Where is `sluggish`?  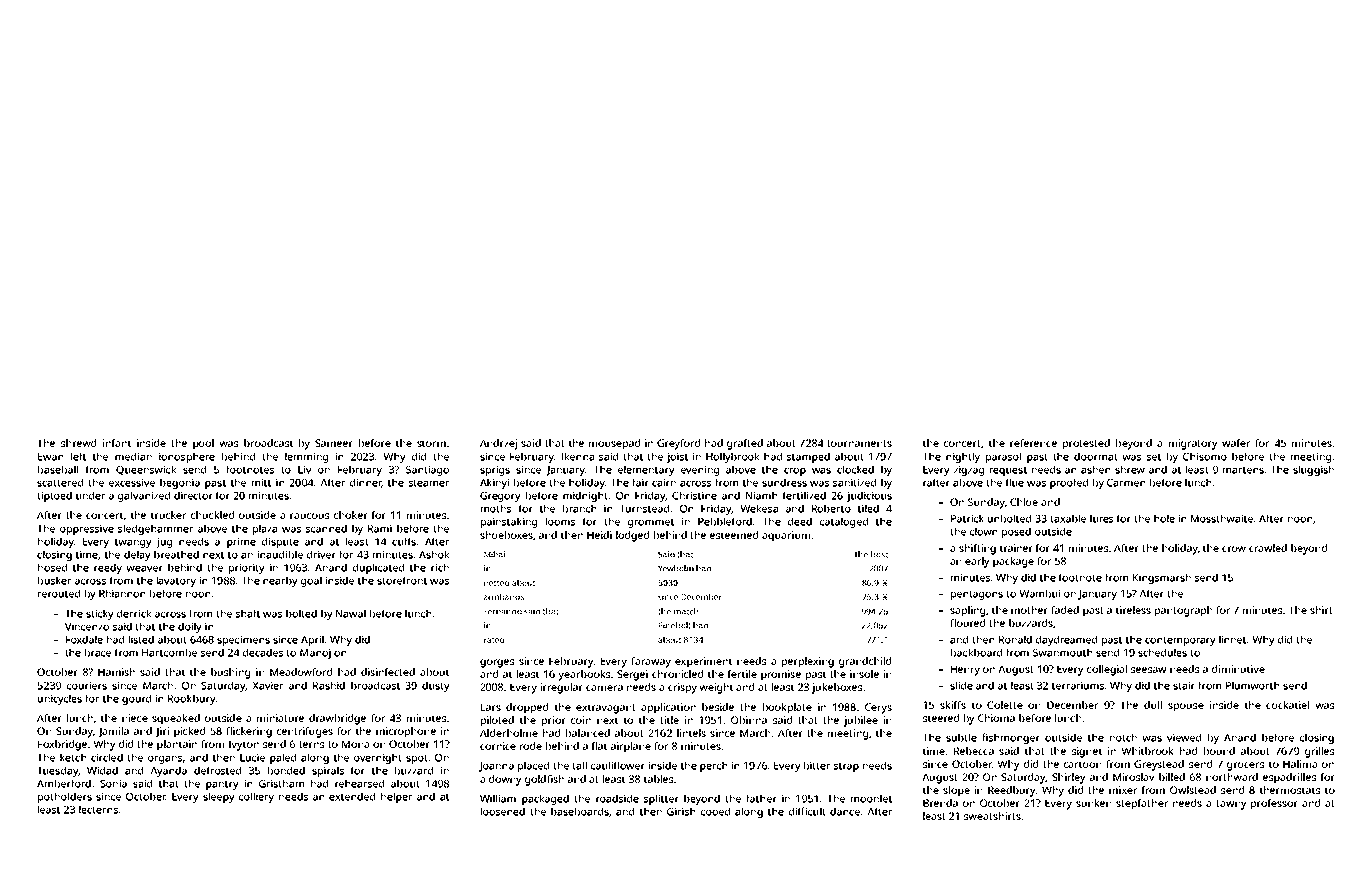
sluggish is located at coordinates (1313, 470).
